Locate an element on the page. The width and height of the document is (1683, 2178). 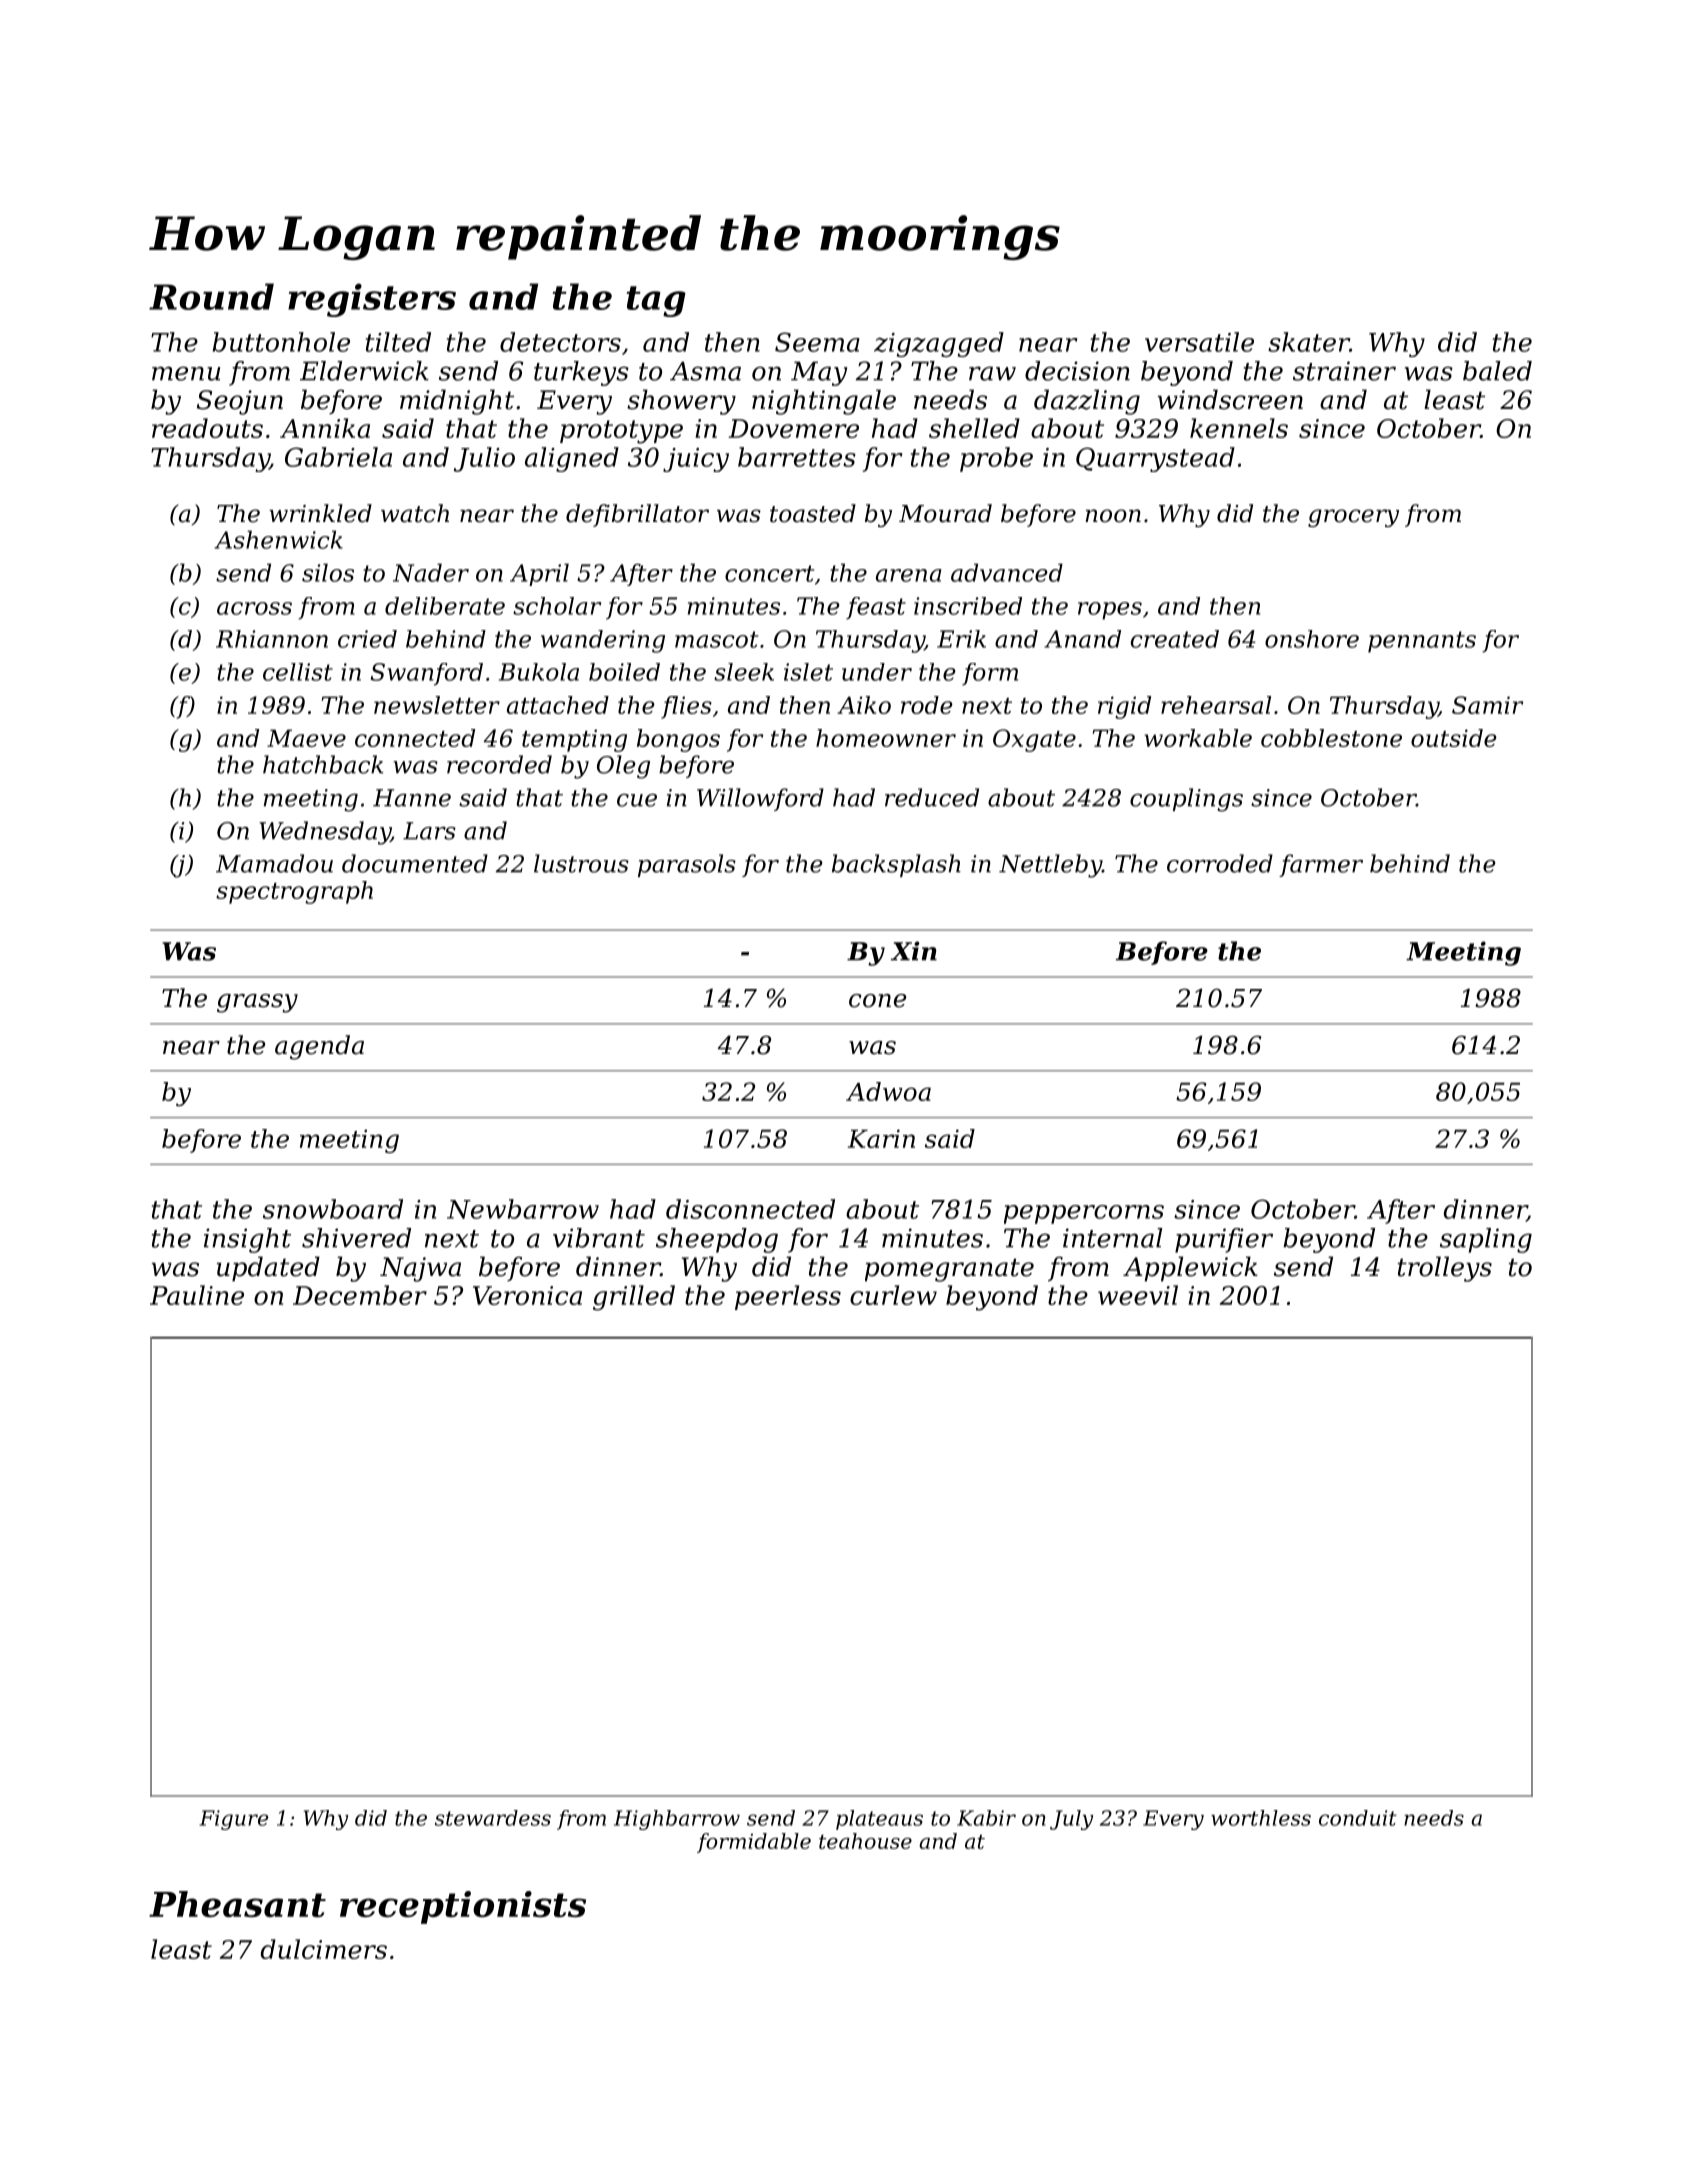
insight is located at coordinates (247, 1240).
